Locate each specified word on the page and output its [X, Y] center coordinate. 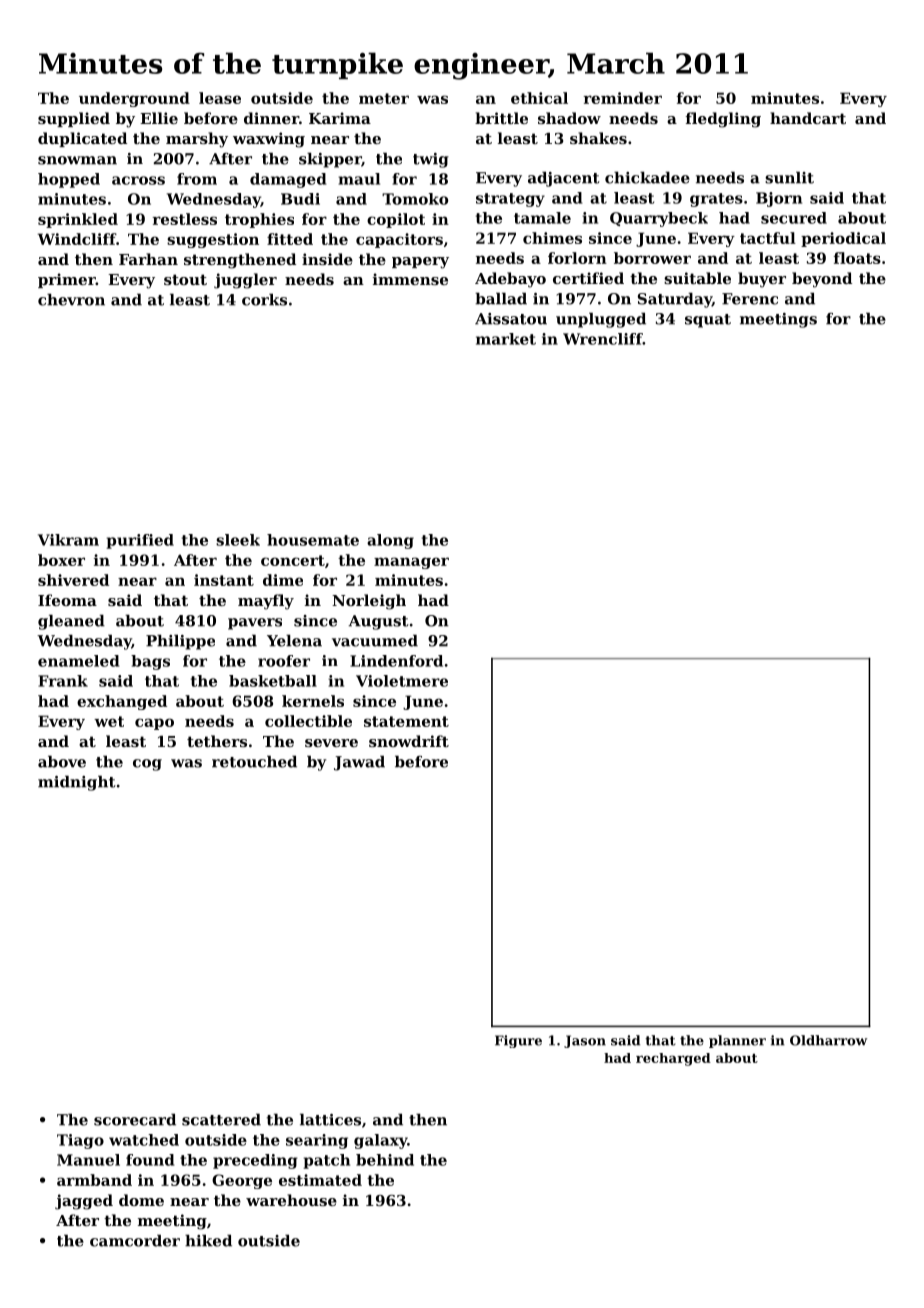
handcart [808, 118]
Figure [518, 1041]
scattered [221, 1119]
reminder [623, 98]
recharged [673, 1059]
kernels [313, 701]
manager [411, 563]
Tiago [80, 1141]
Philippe [180, 642]
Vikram [68, 540]
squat [708, 321]
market [506, 339]
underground [134, 99]
